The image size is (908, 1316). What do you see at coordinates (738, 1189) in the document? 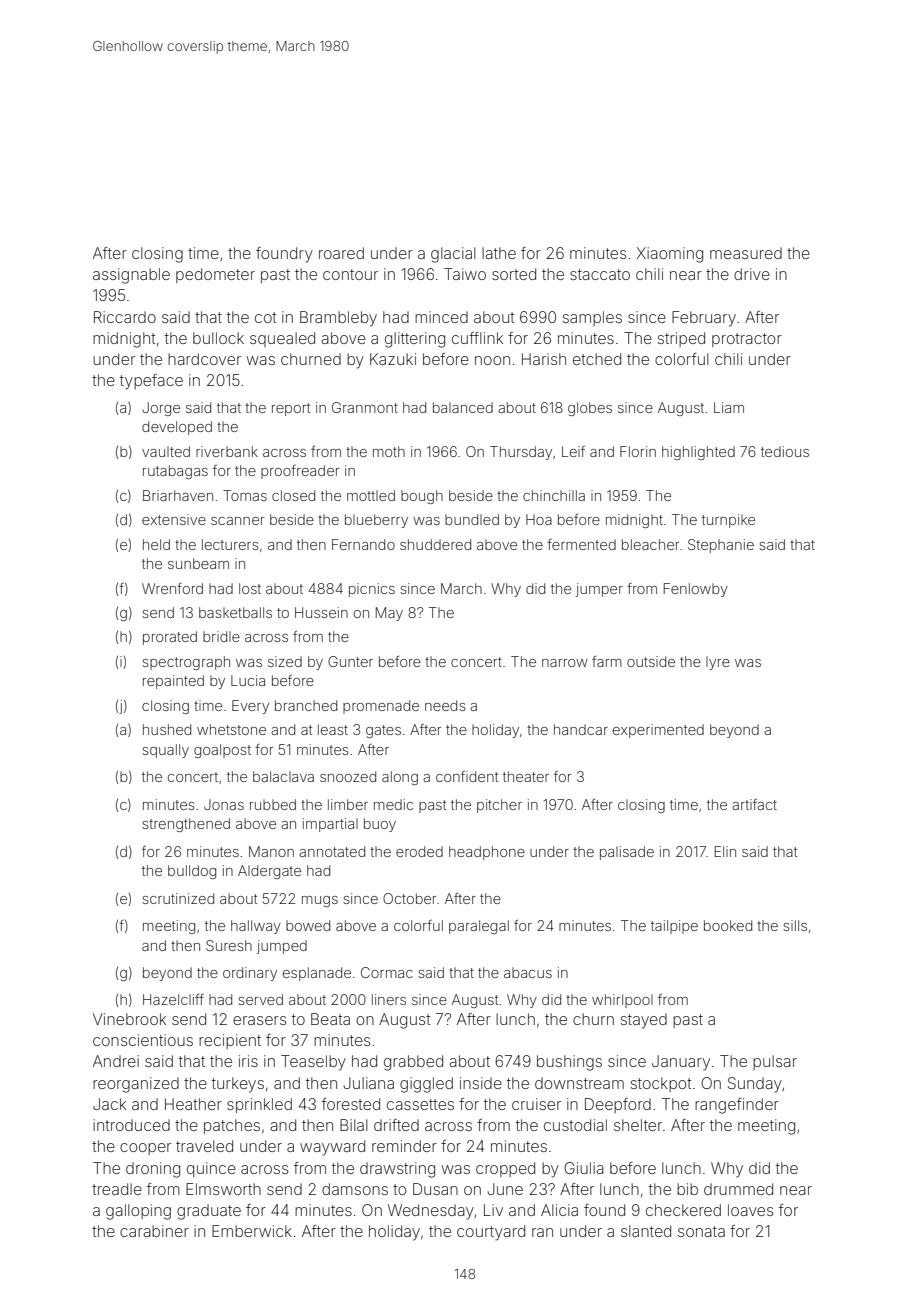
I see `drummed` at bounding box center [738, 1189].
